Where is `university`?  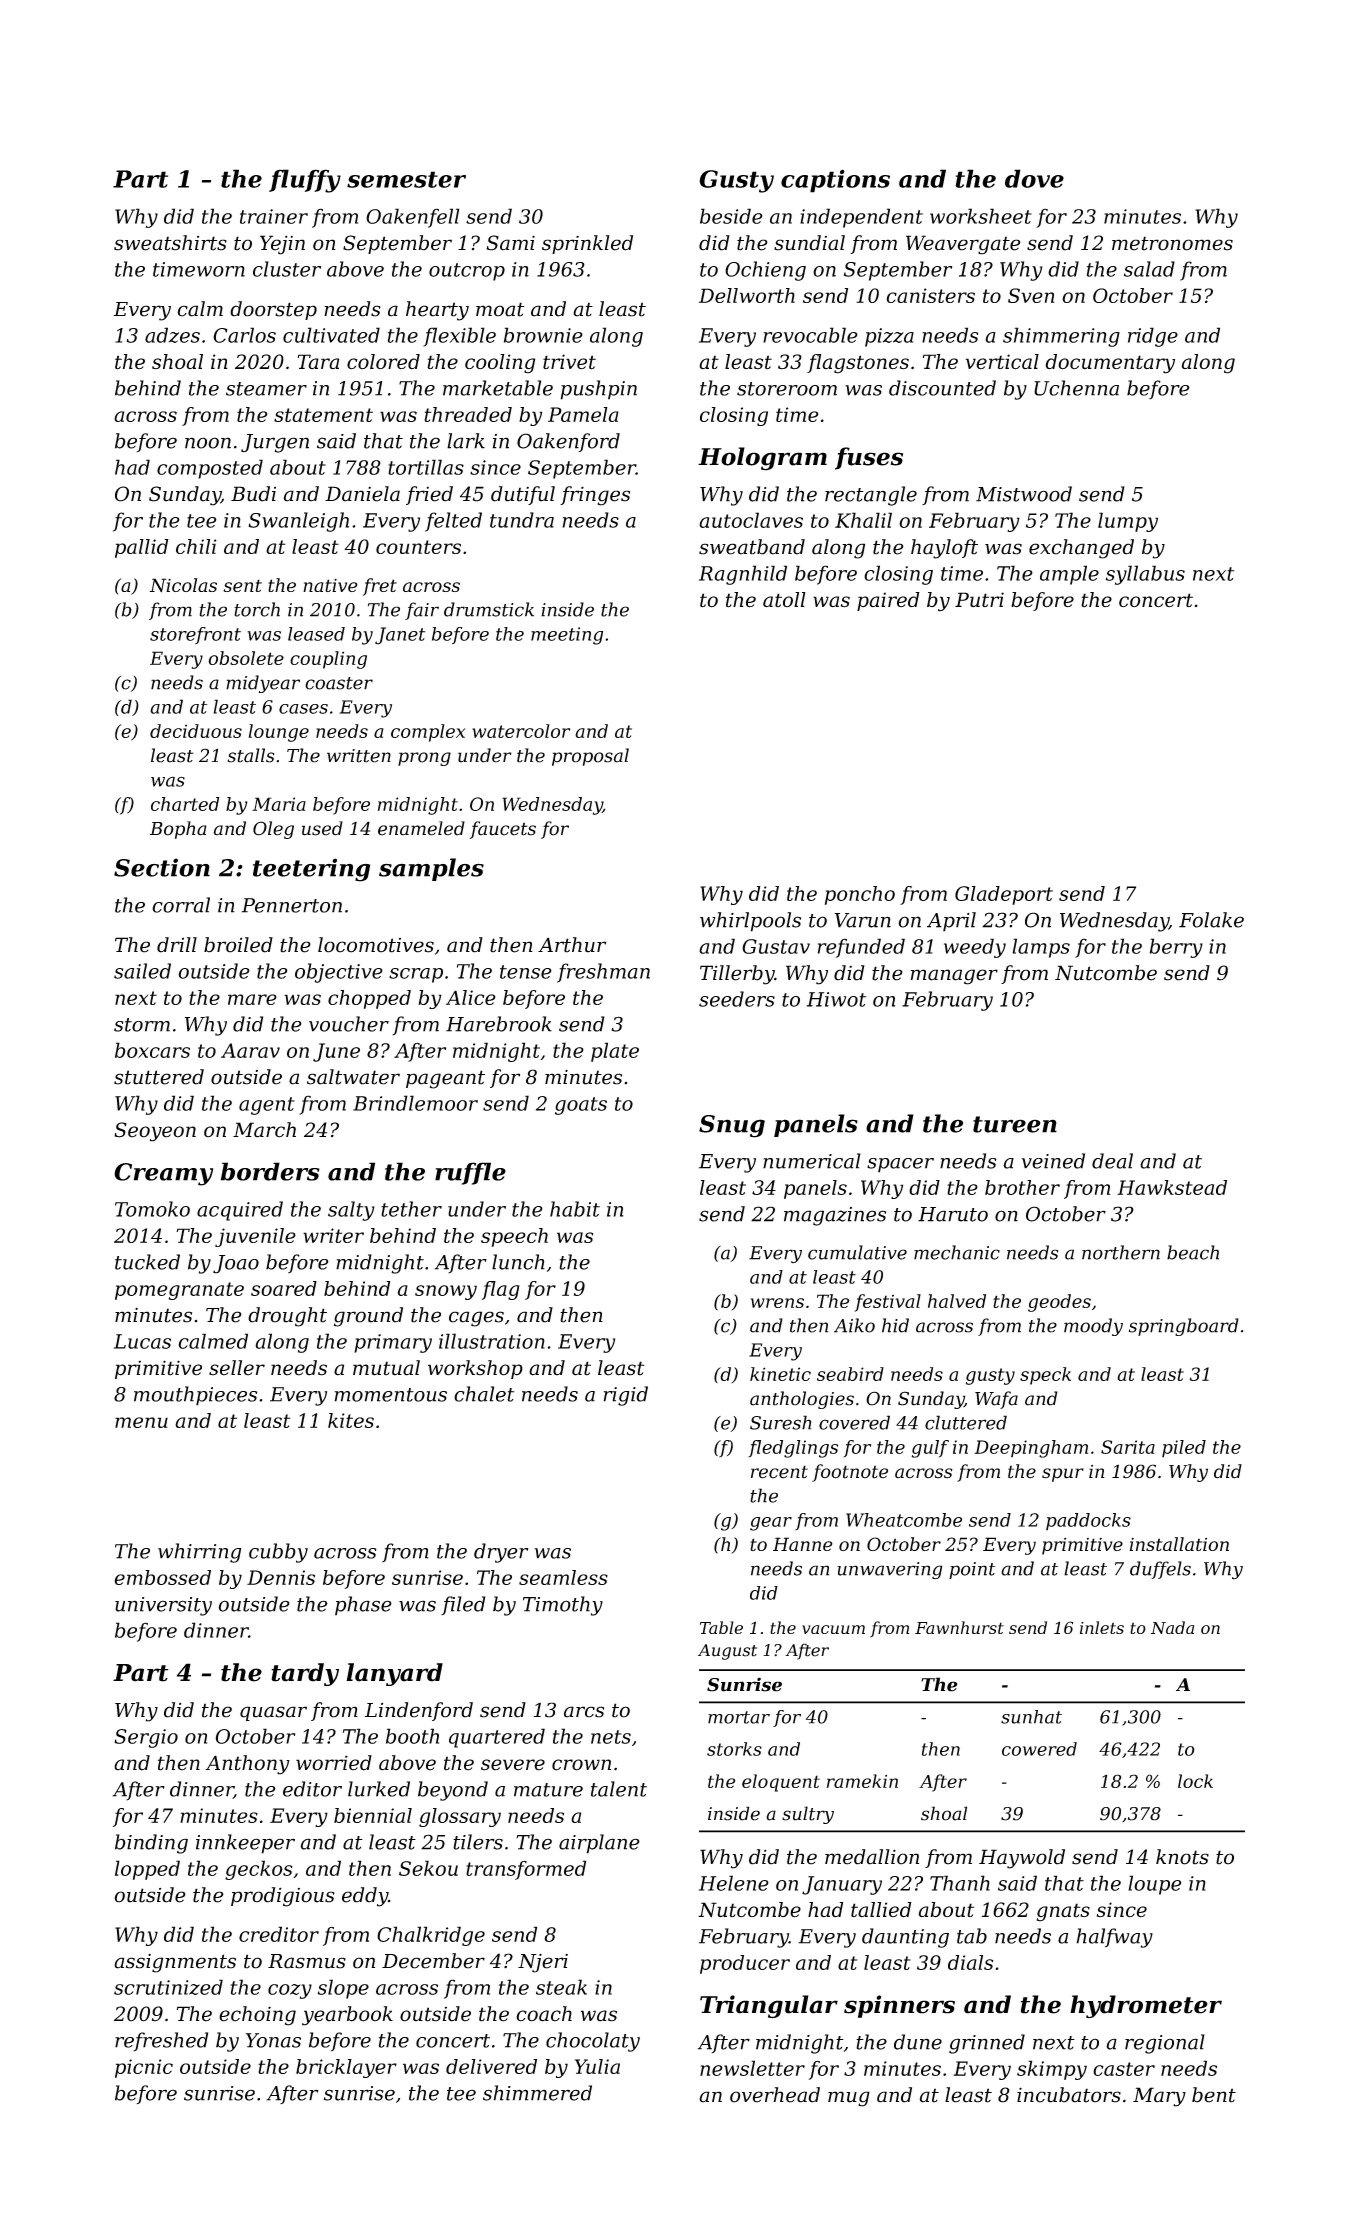
university is located at coordinates (163, 1606).
